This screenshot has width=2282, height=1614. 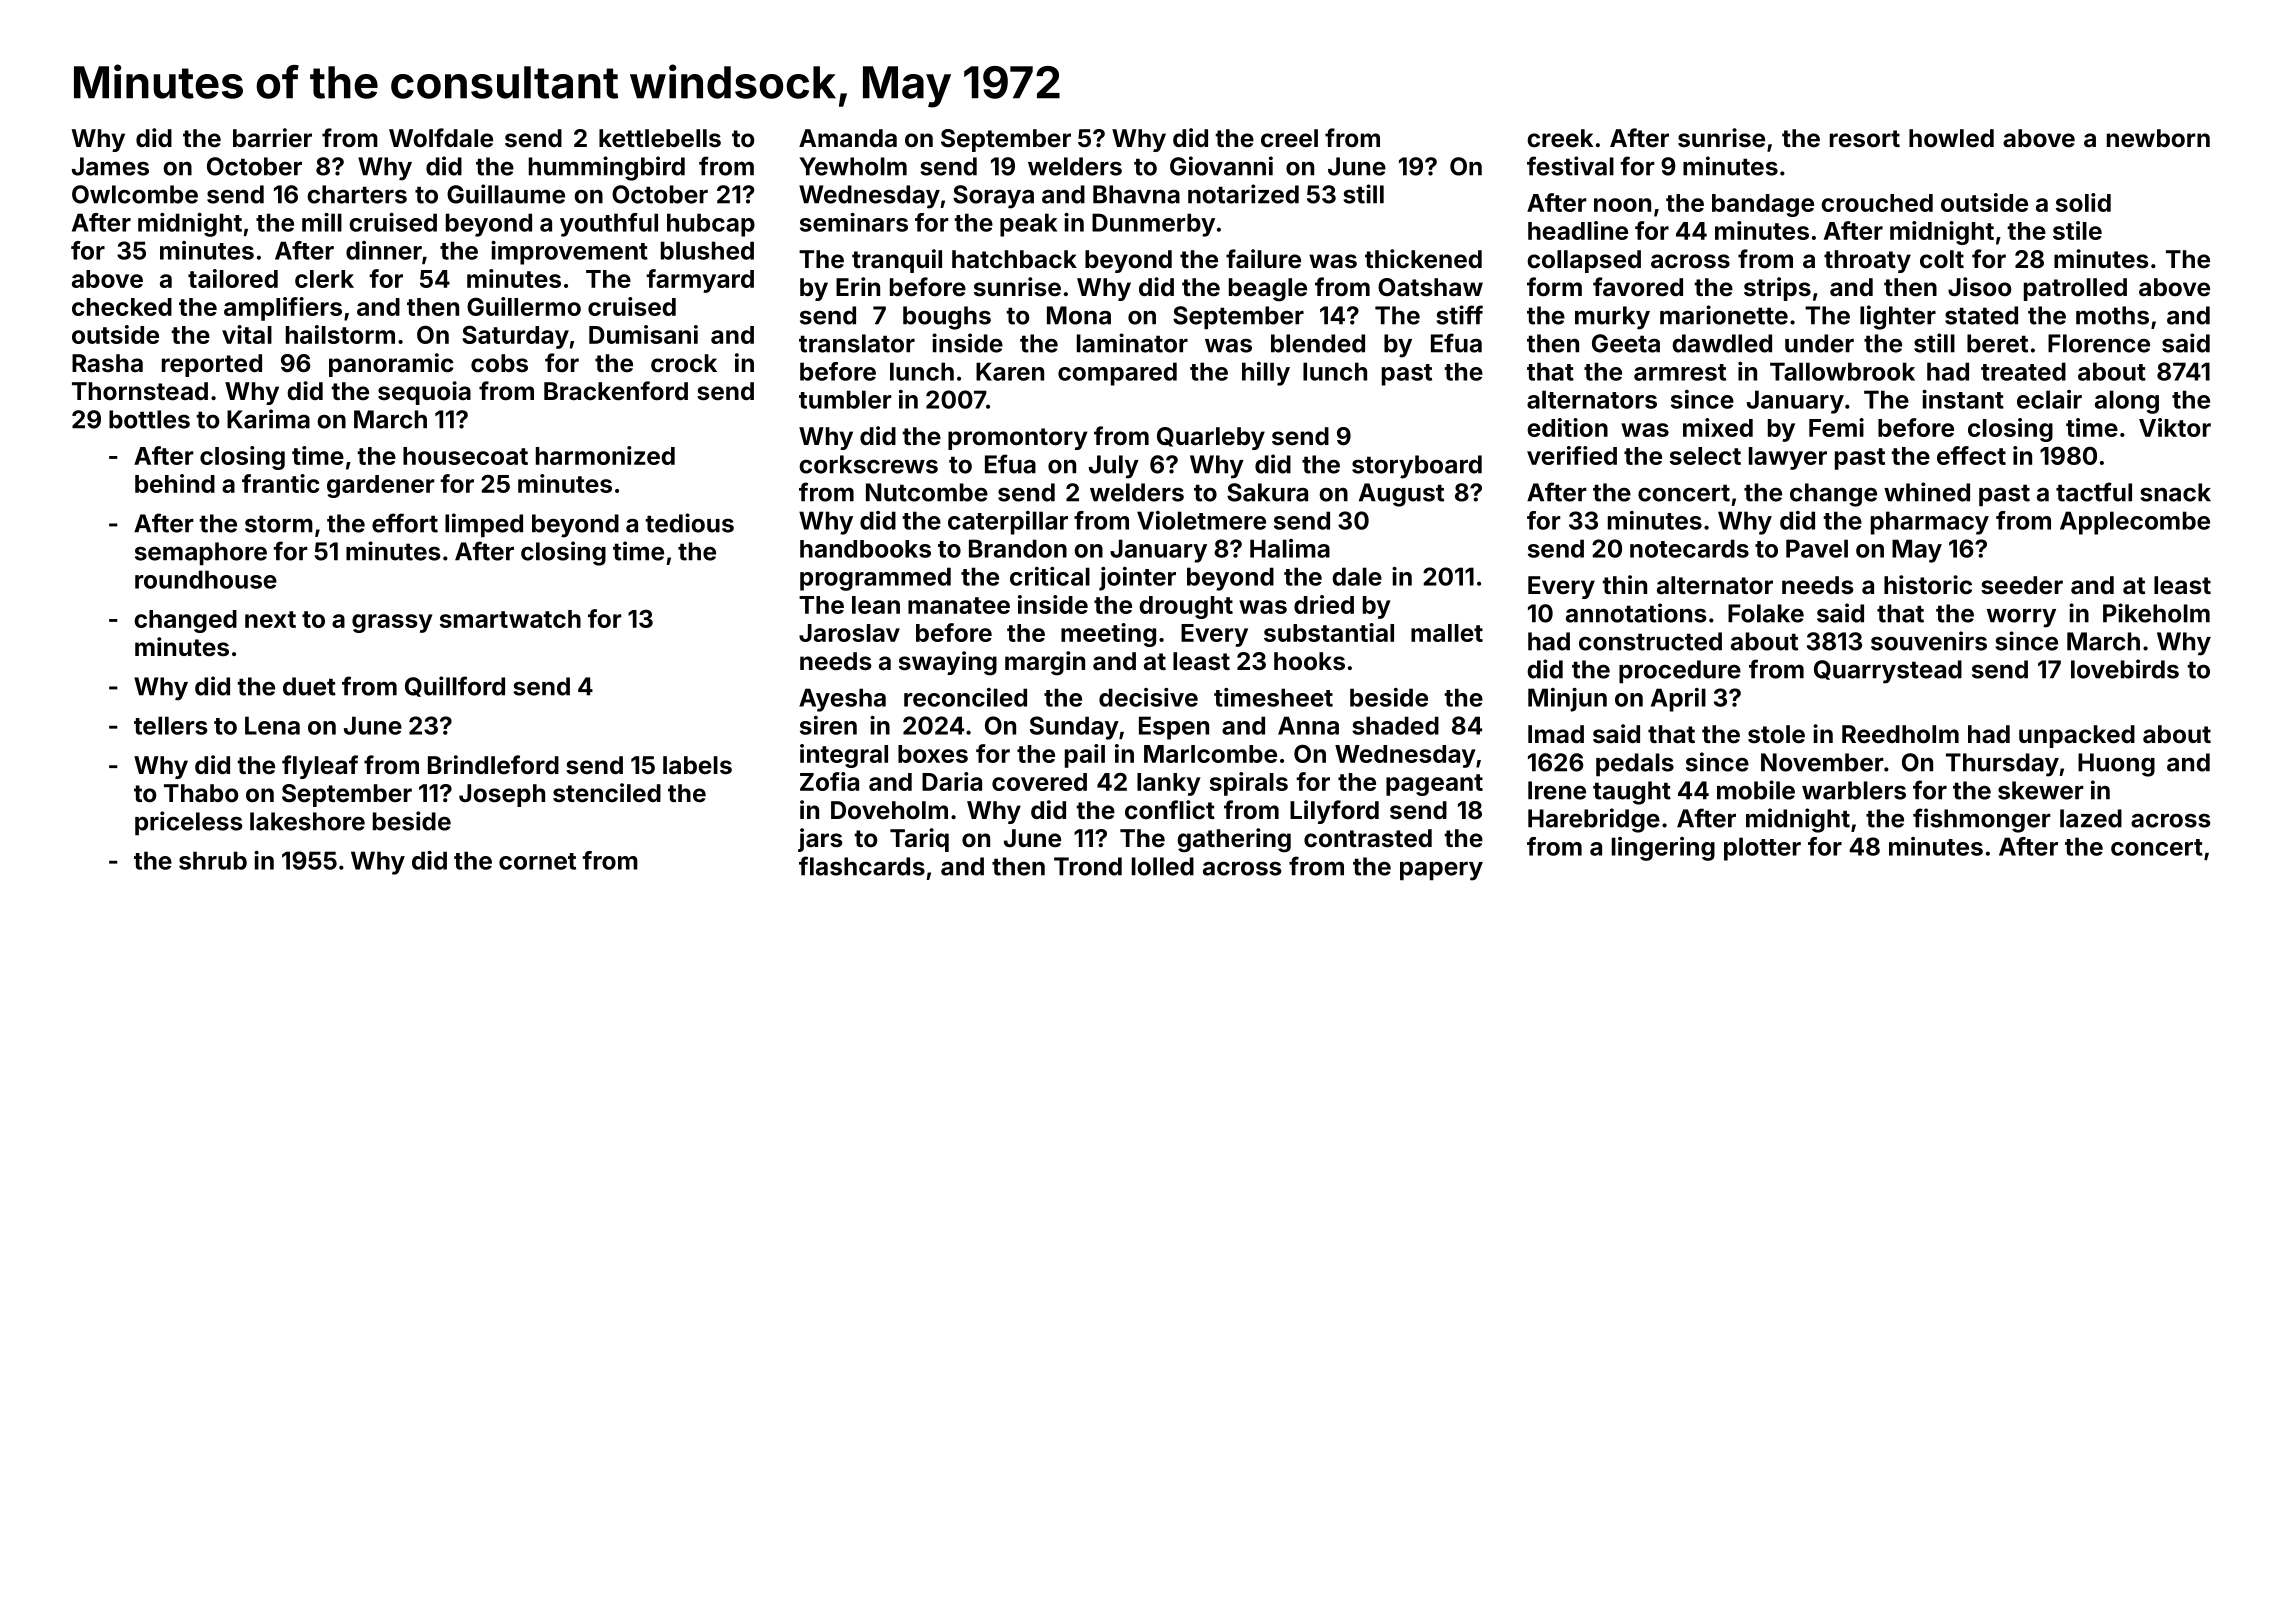 What do you see at coordinates (1018, 548) in the screenshot?
I see `Brandon` at bounding box center [1018, 548].
